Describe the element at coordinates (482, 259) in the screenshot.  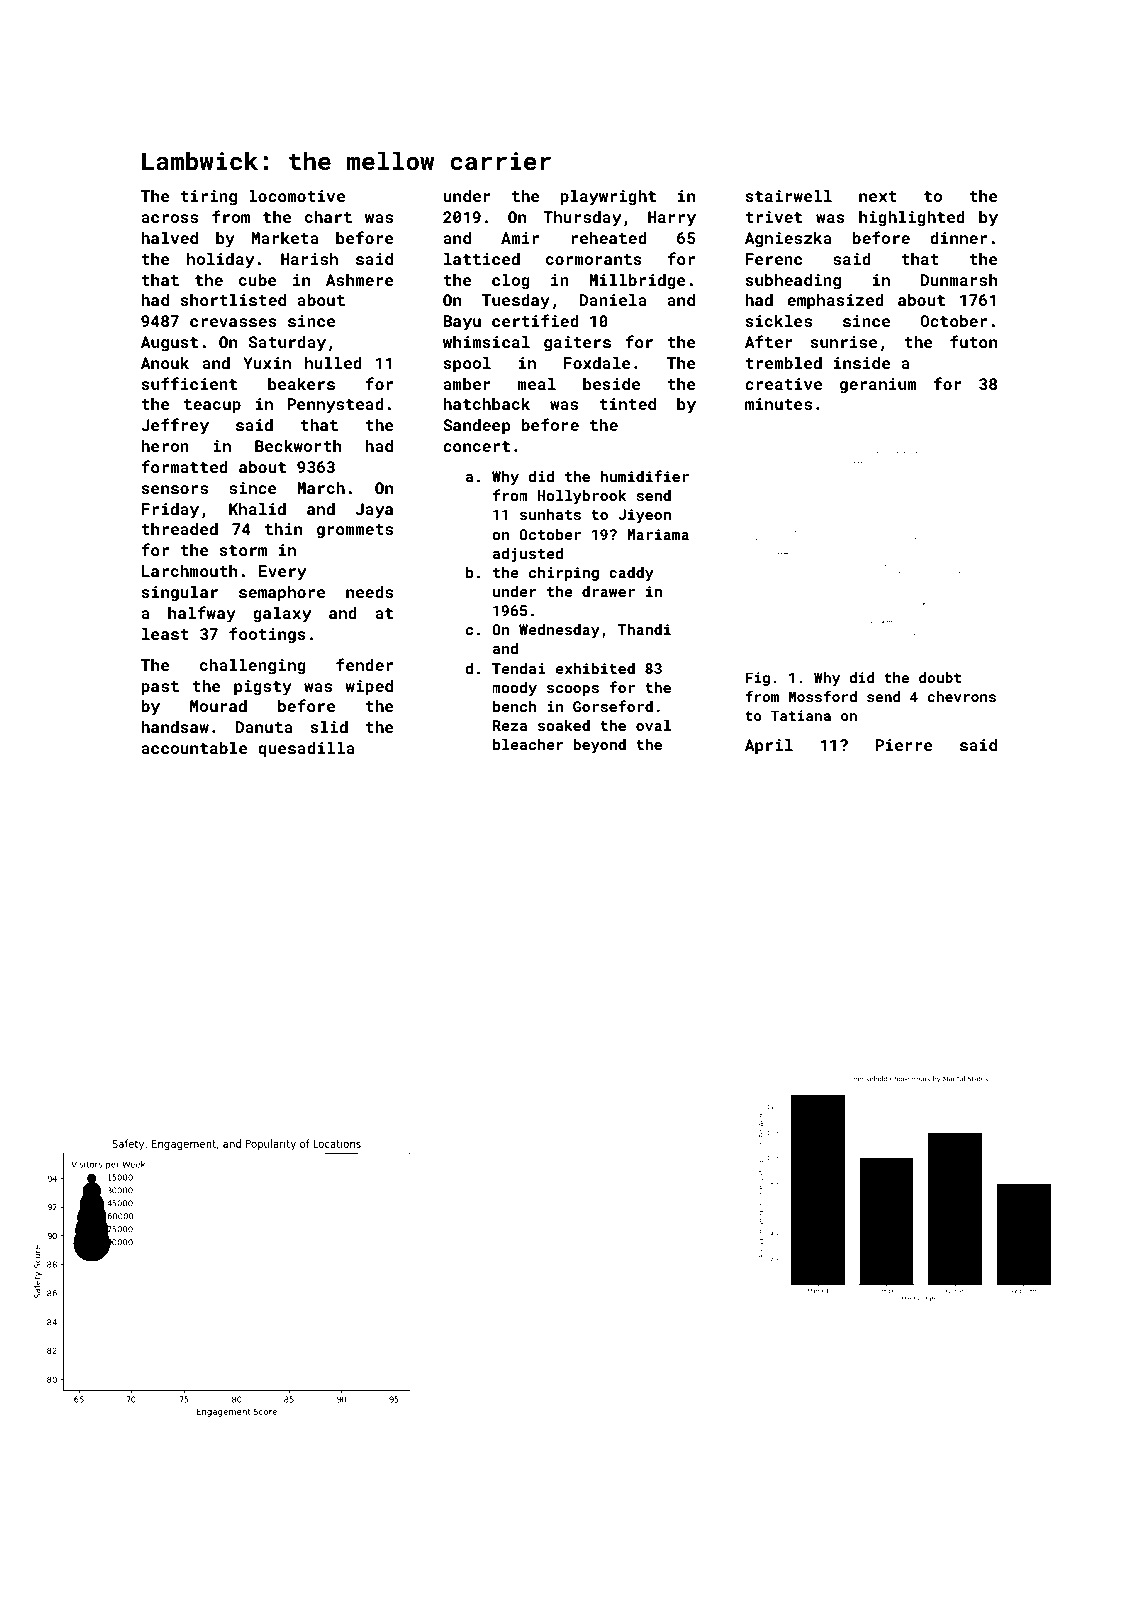
I see `latticed` at that location.
